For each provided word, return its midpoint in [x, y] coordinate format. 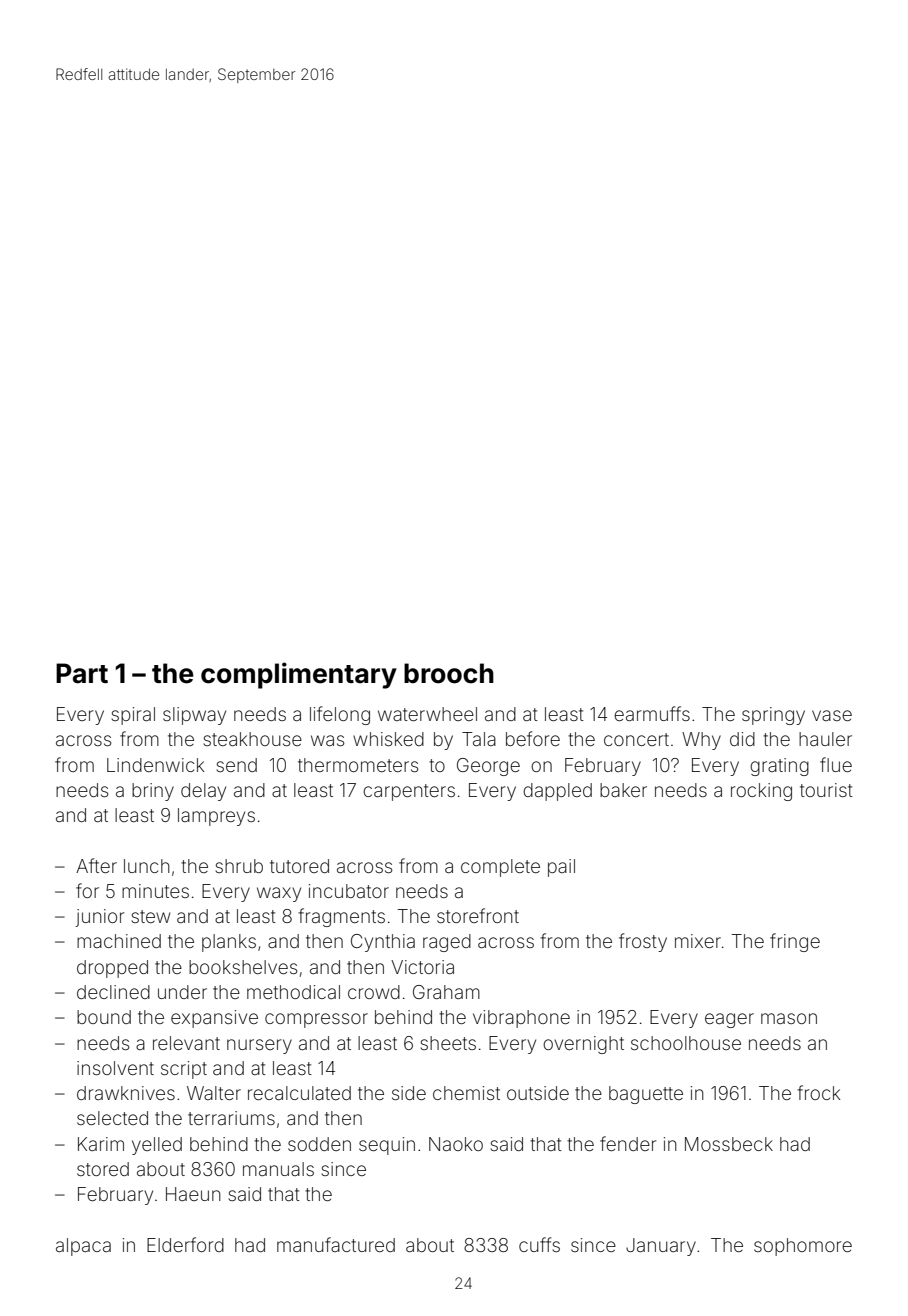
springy [773, 716]
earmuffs [652, 713]
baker [623, 790]
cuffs [539, 1244]
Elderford [185, 1244]
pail [561, 868]
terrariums [231, 1118]
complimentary [299, 675]
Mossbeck [729, 1144]
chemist [466, 1093]
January [661, 1247]
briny [153, 792]
